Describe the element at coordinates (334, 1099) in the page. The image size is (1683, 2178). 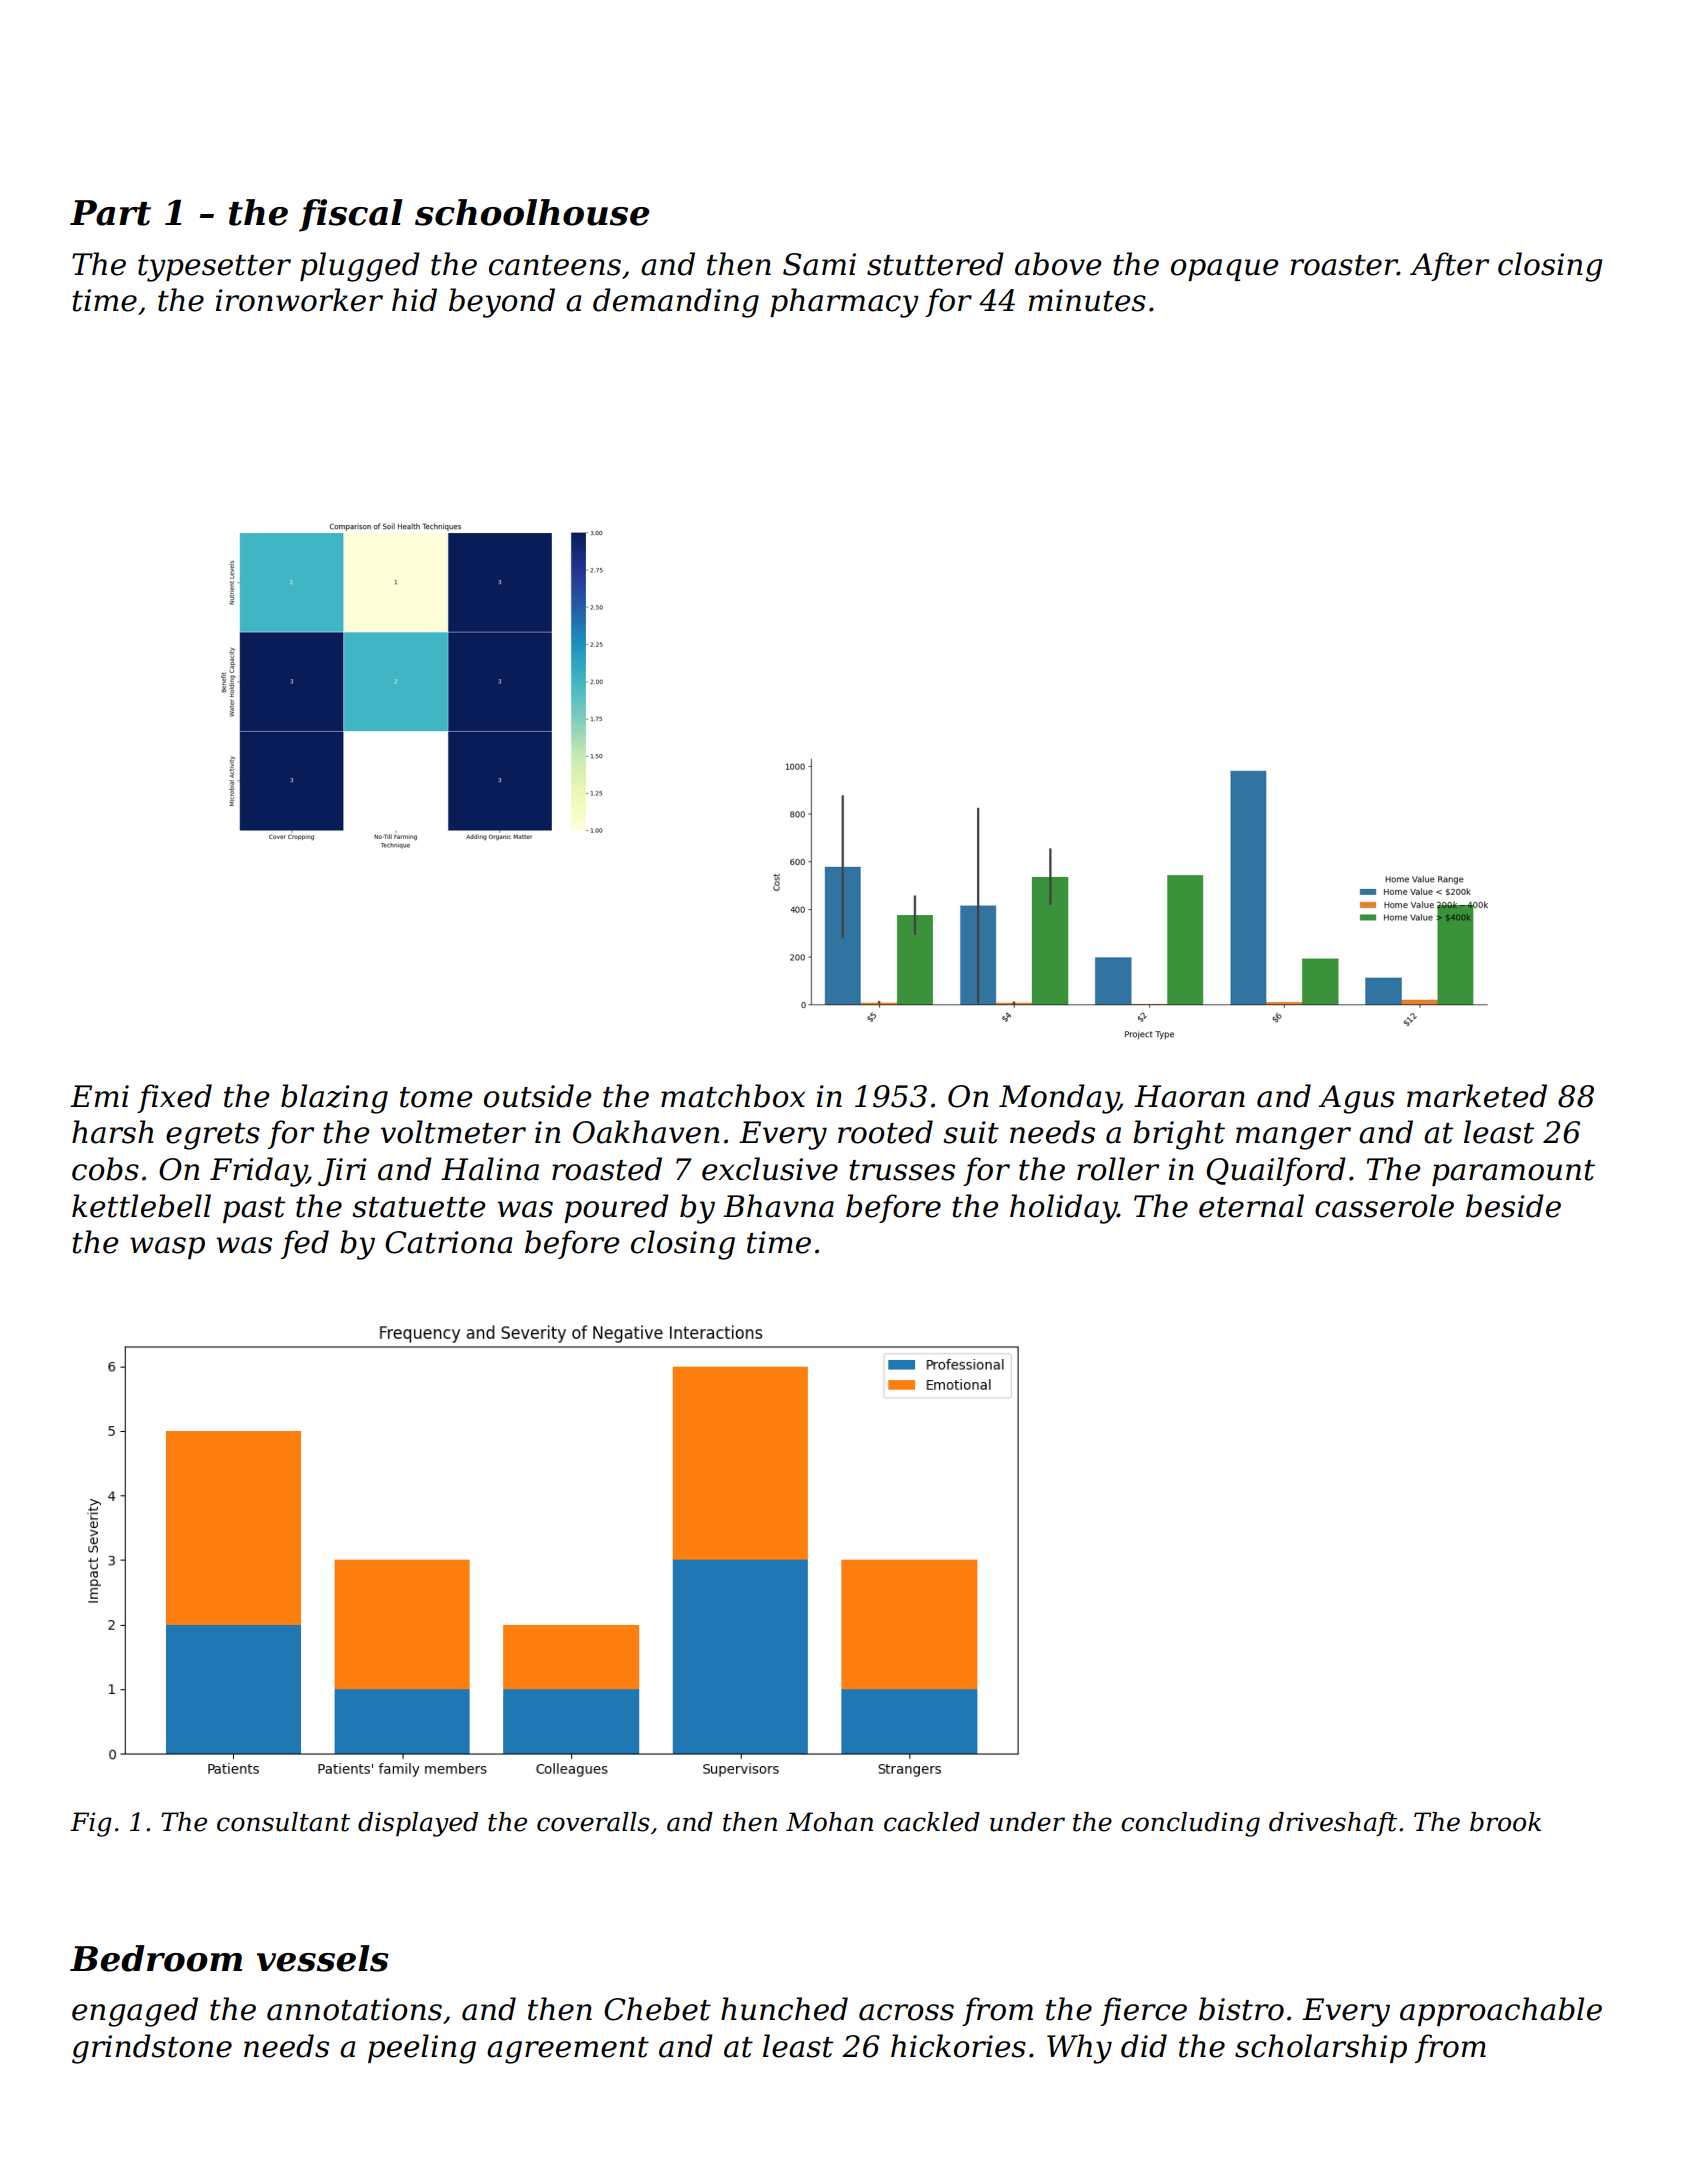
I see `blazing` at that location.
